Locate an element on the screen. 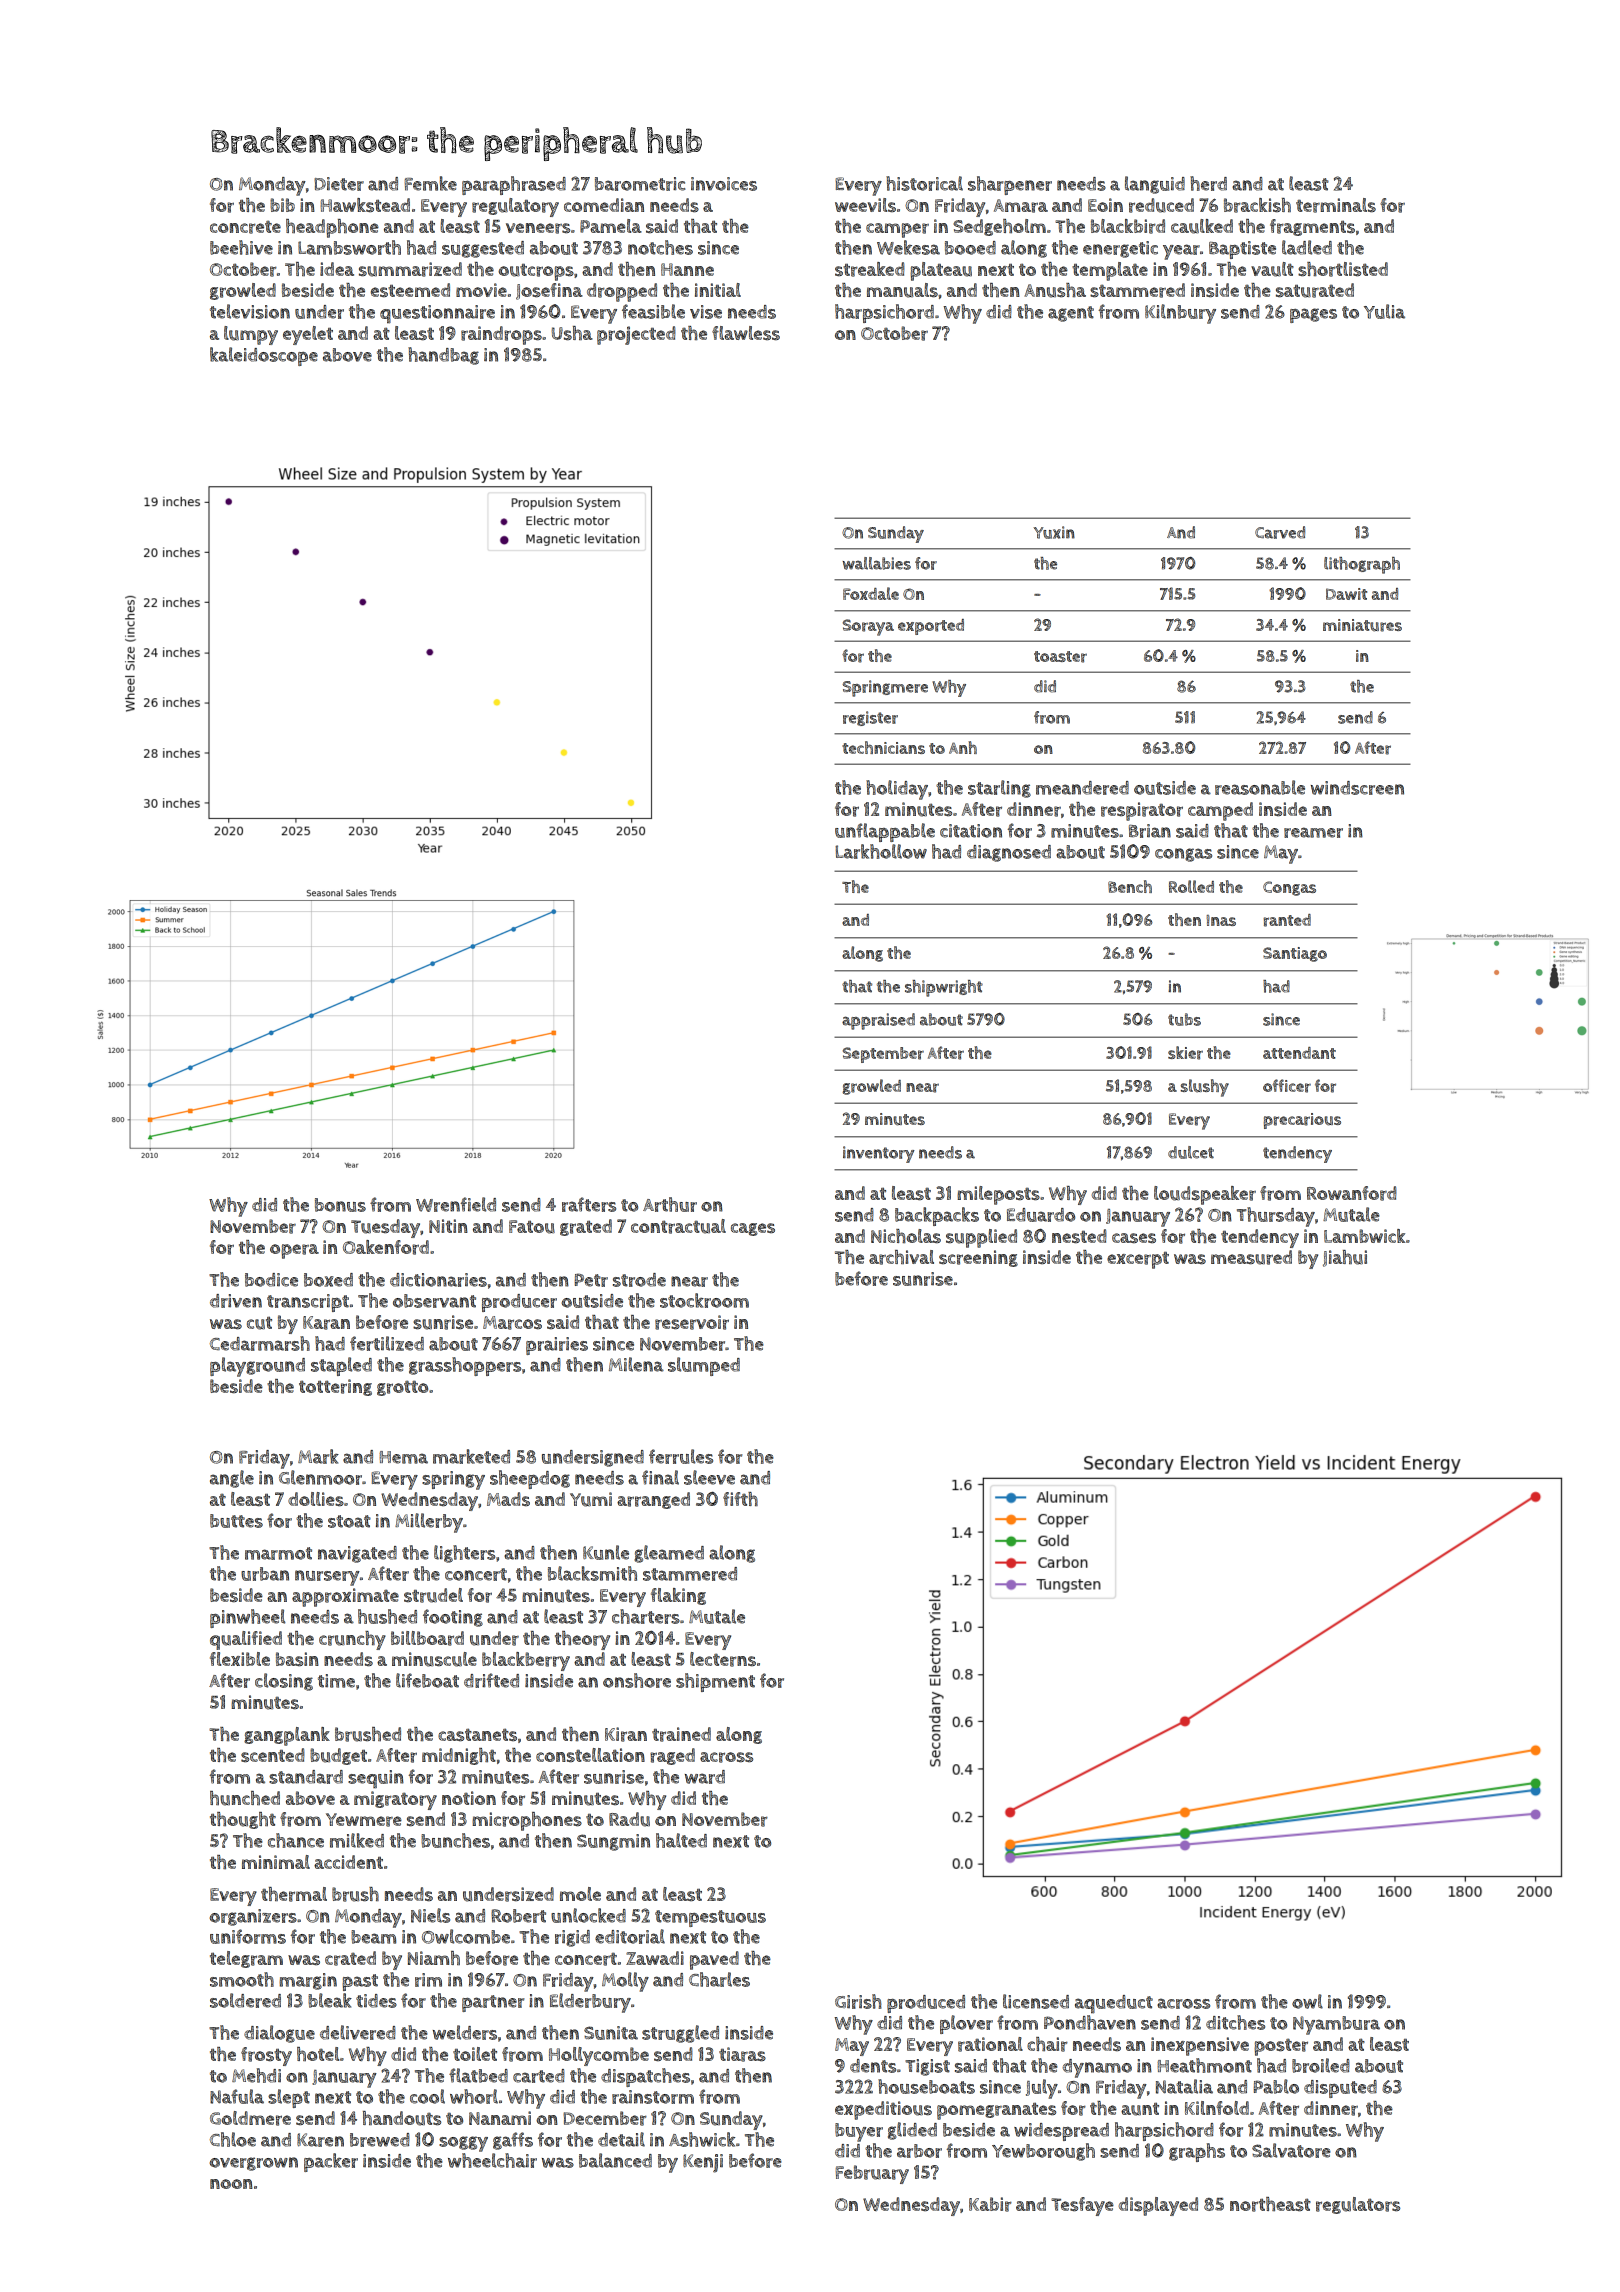 This screenshot has width=1620, height=2292. Inas is located at coordinates (1221, 920).
